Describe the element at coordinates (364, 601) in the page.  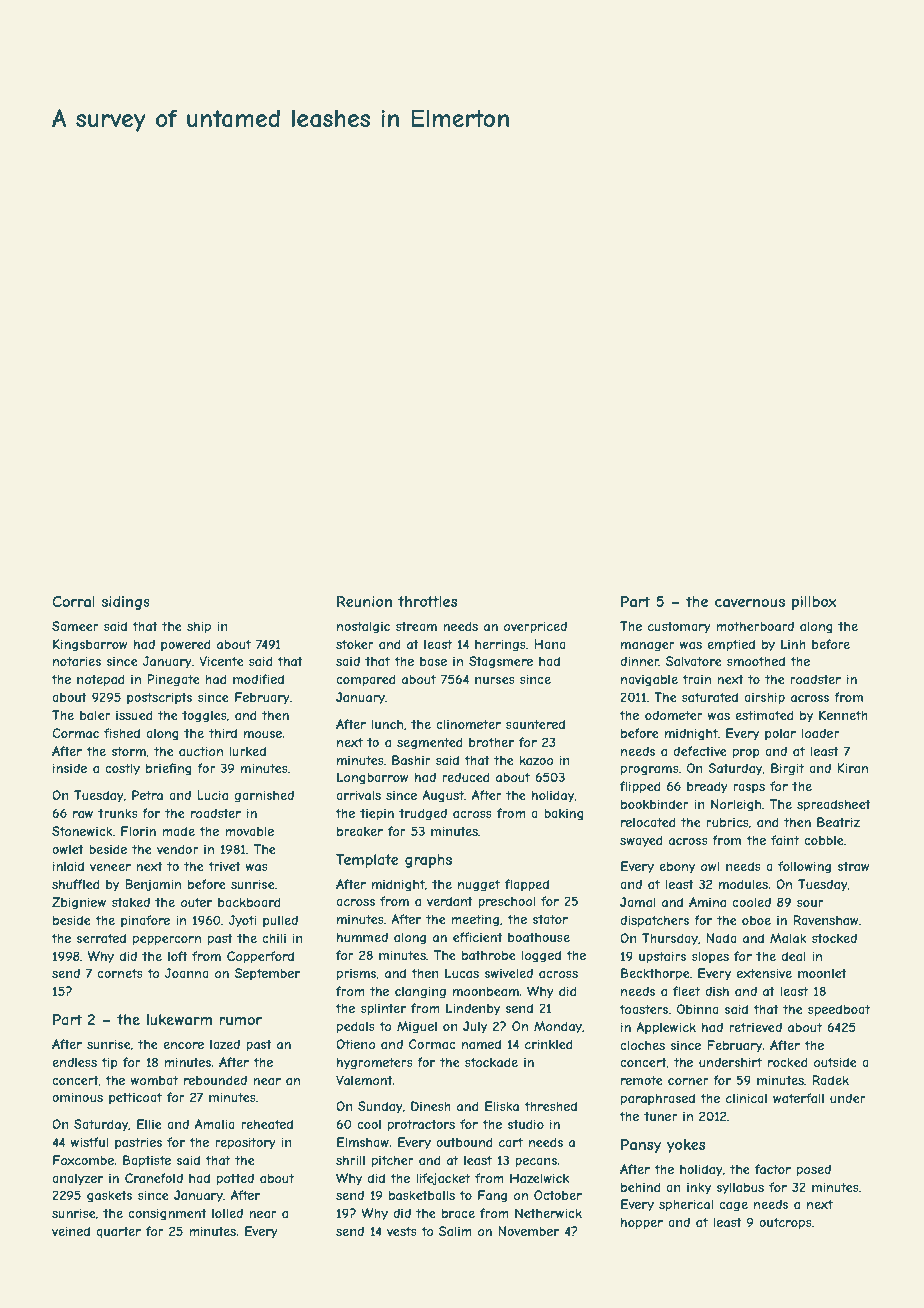
I see `Reunion` at that location.
